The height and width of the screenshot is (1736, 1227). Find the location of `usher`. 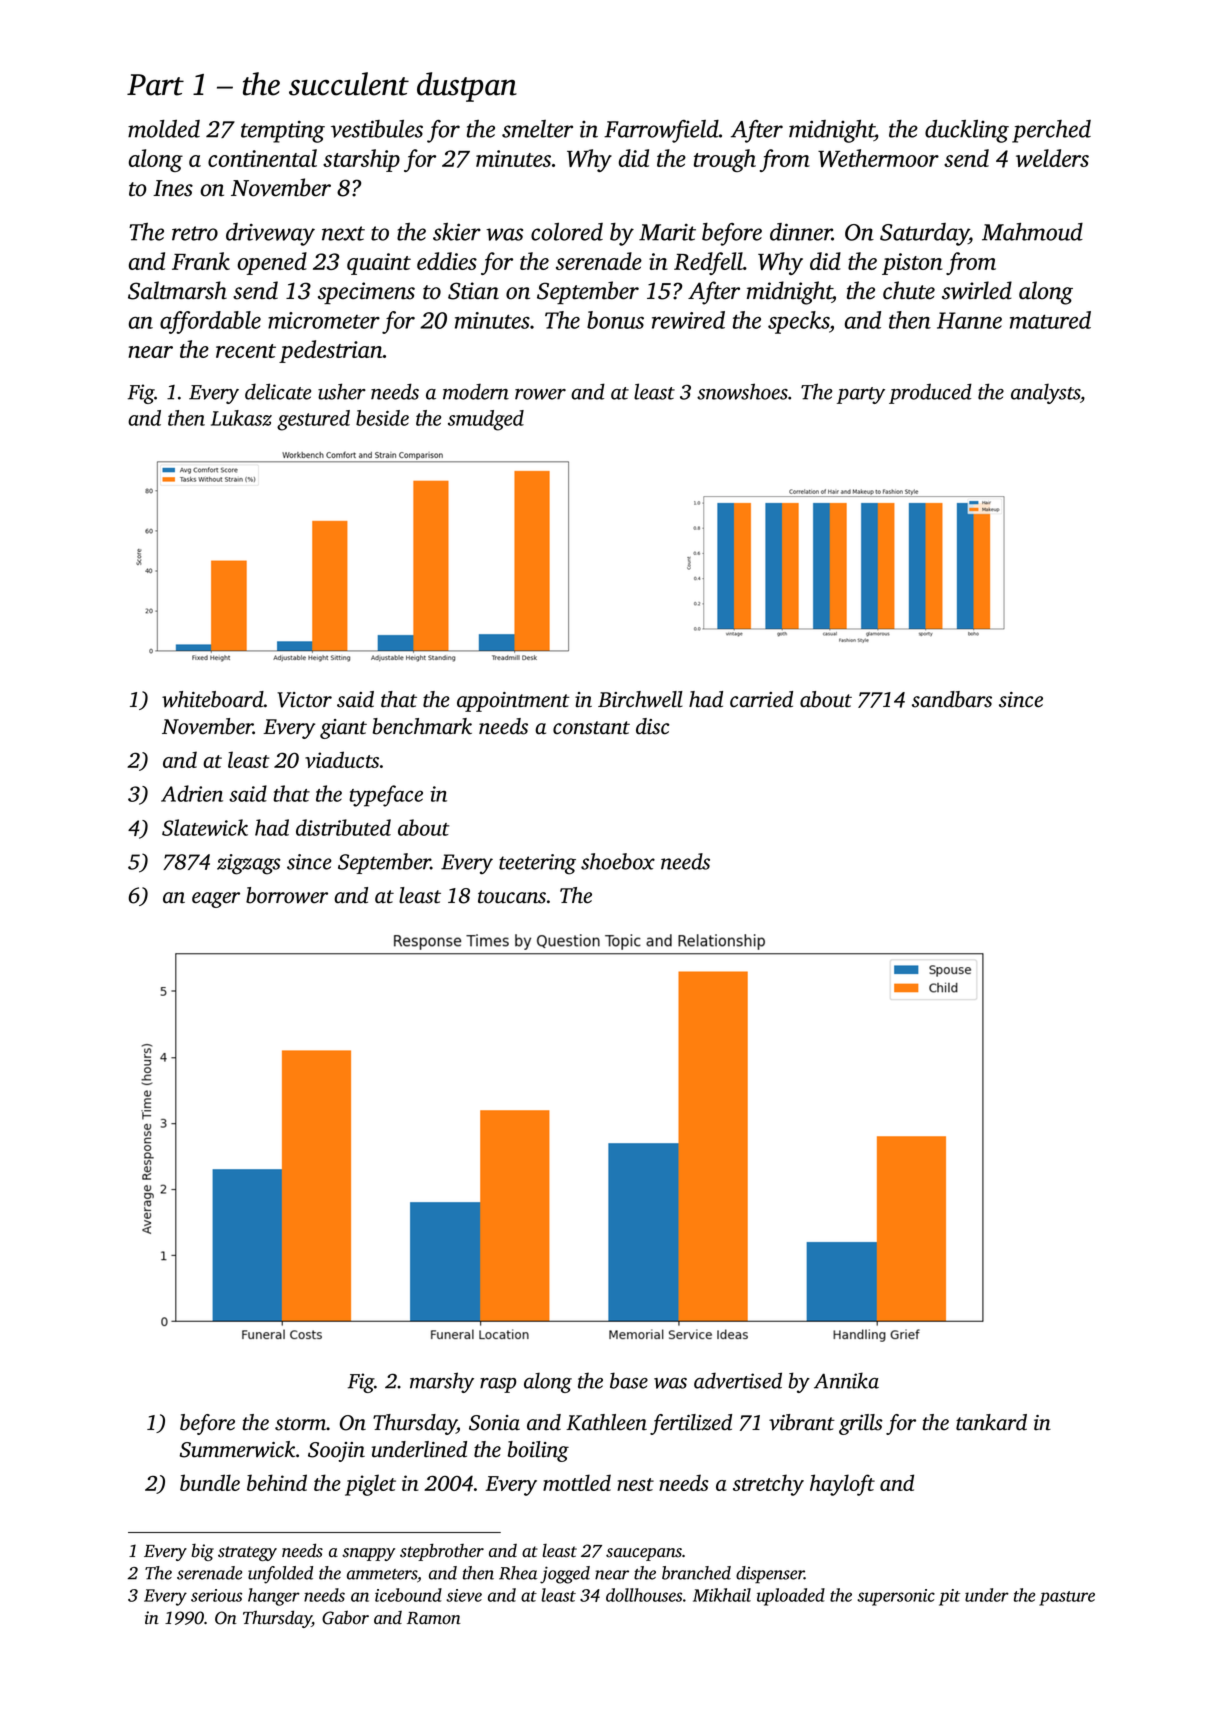

usher is located at coordinates (342, 391).
